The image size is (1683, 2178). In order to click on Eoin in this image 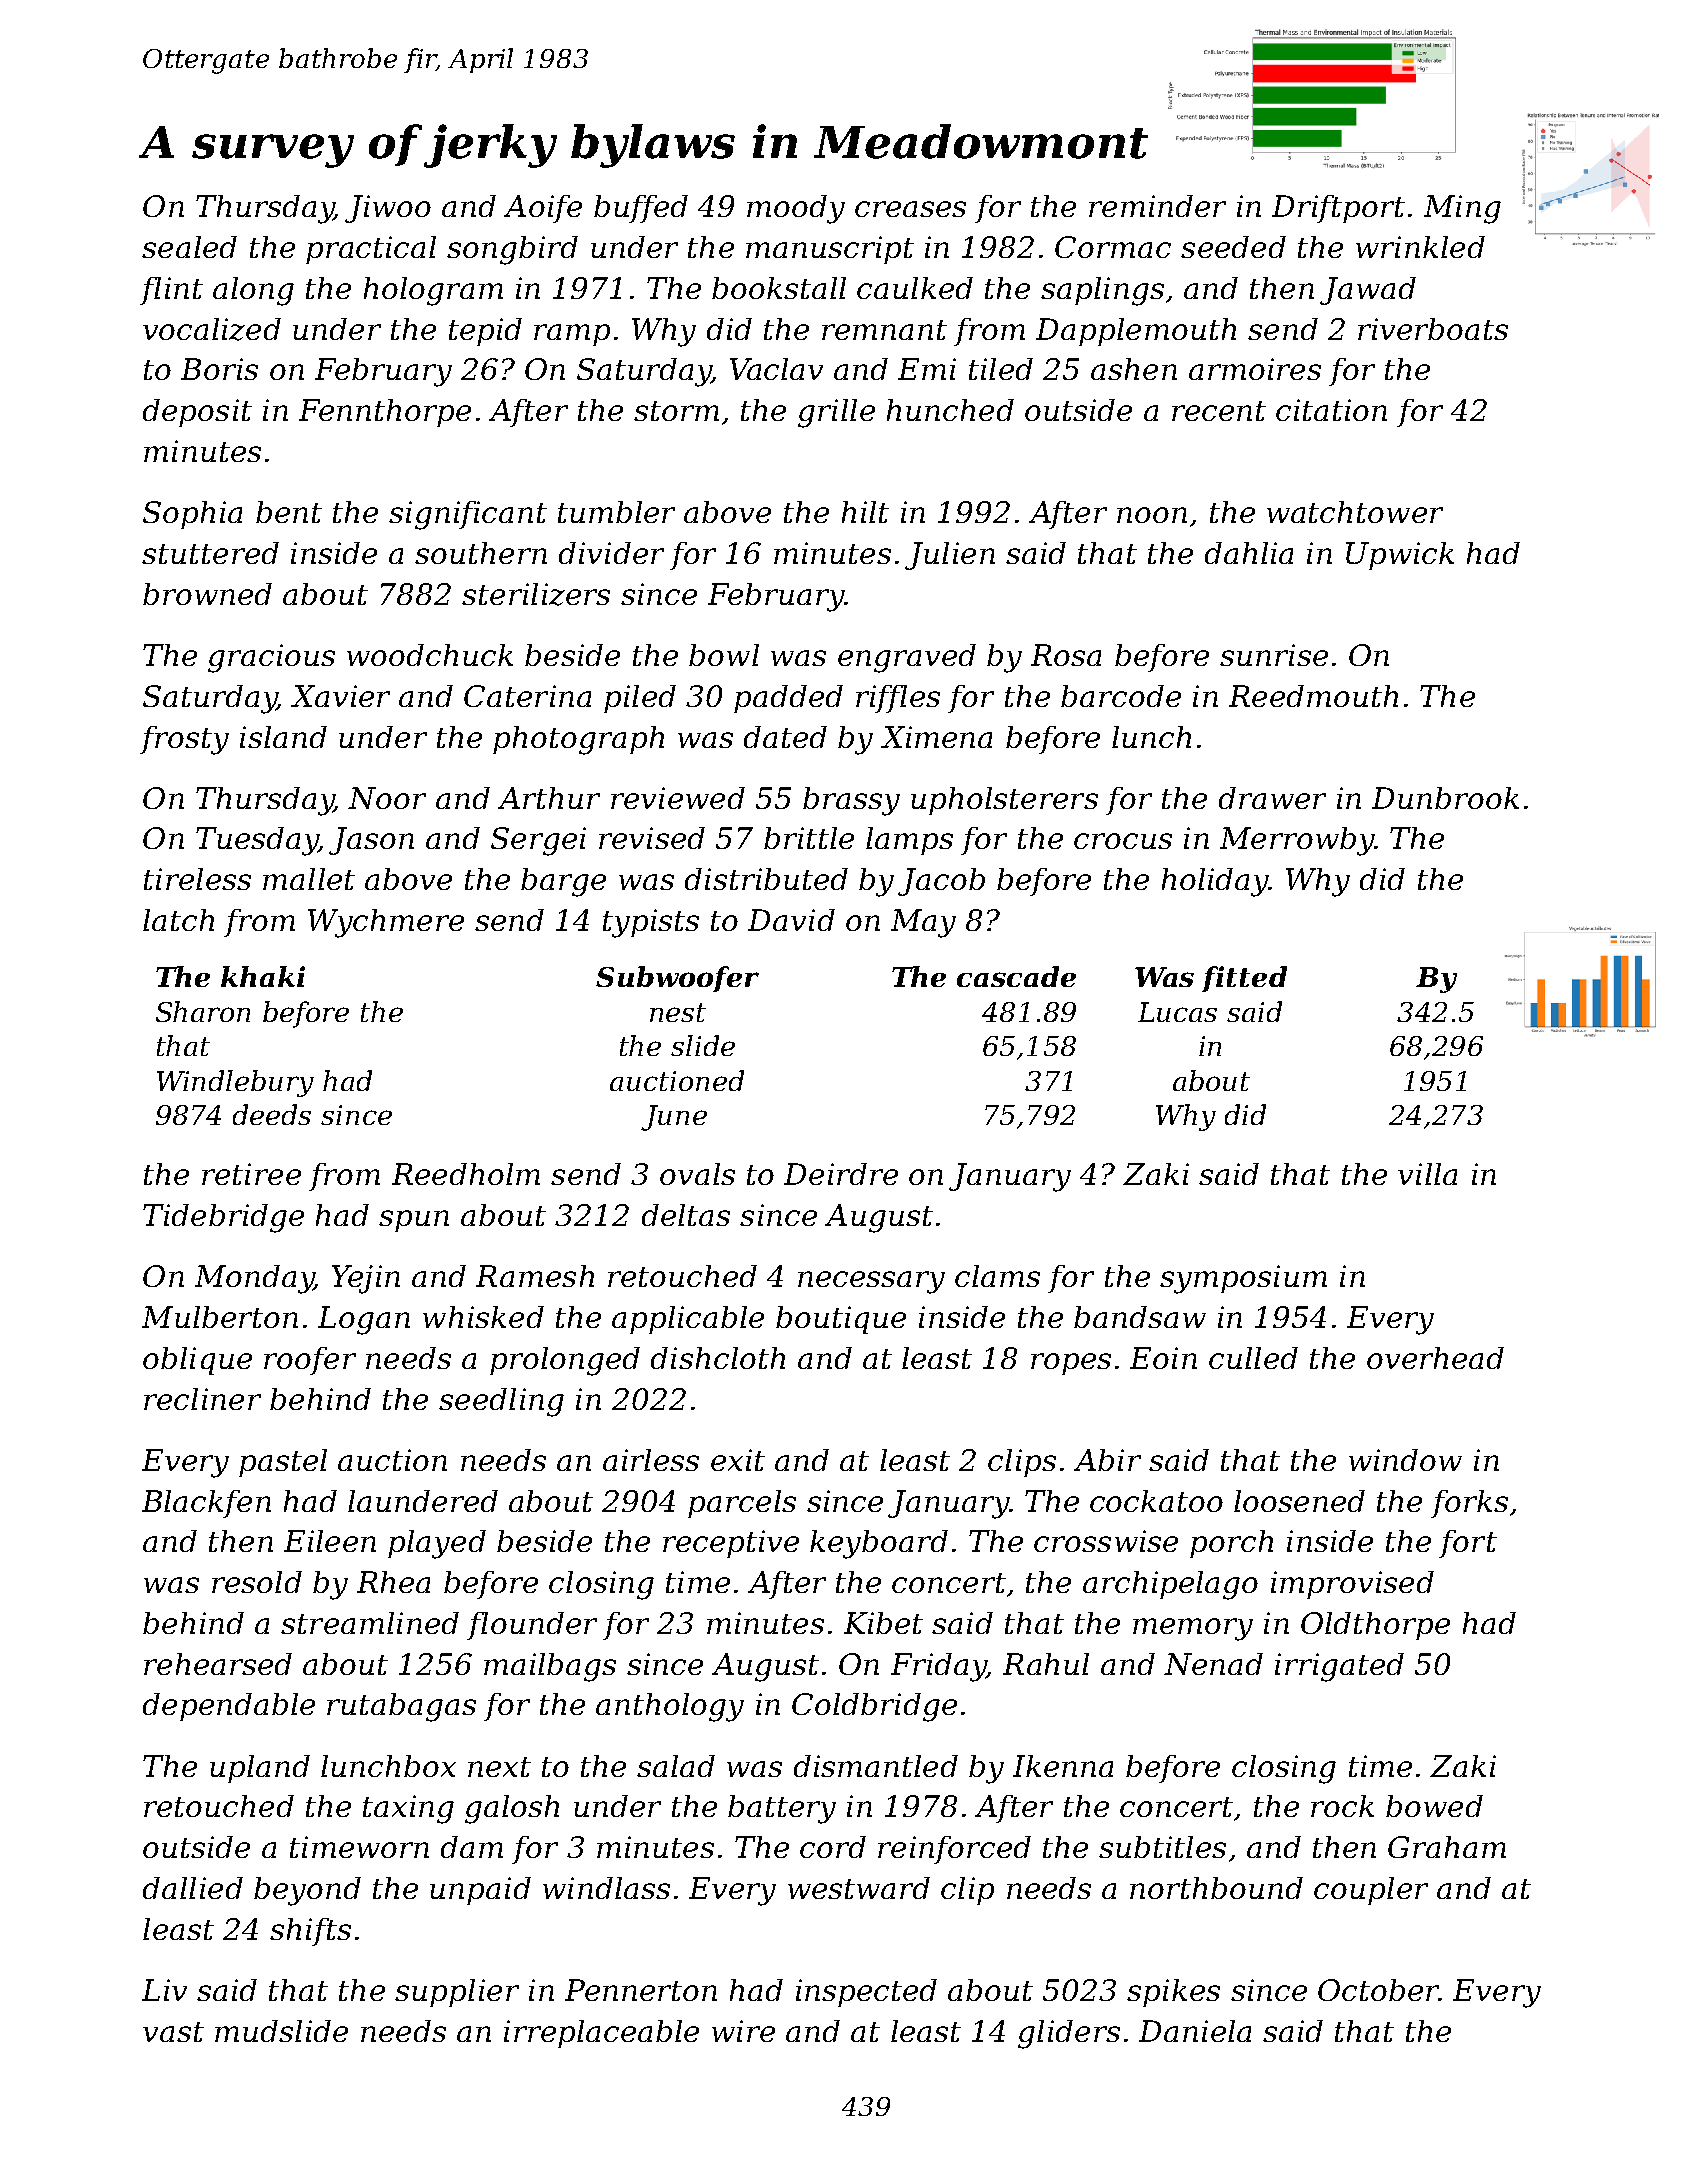, I will do `click(1163, 1358)`.
